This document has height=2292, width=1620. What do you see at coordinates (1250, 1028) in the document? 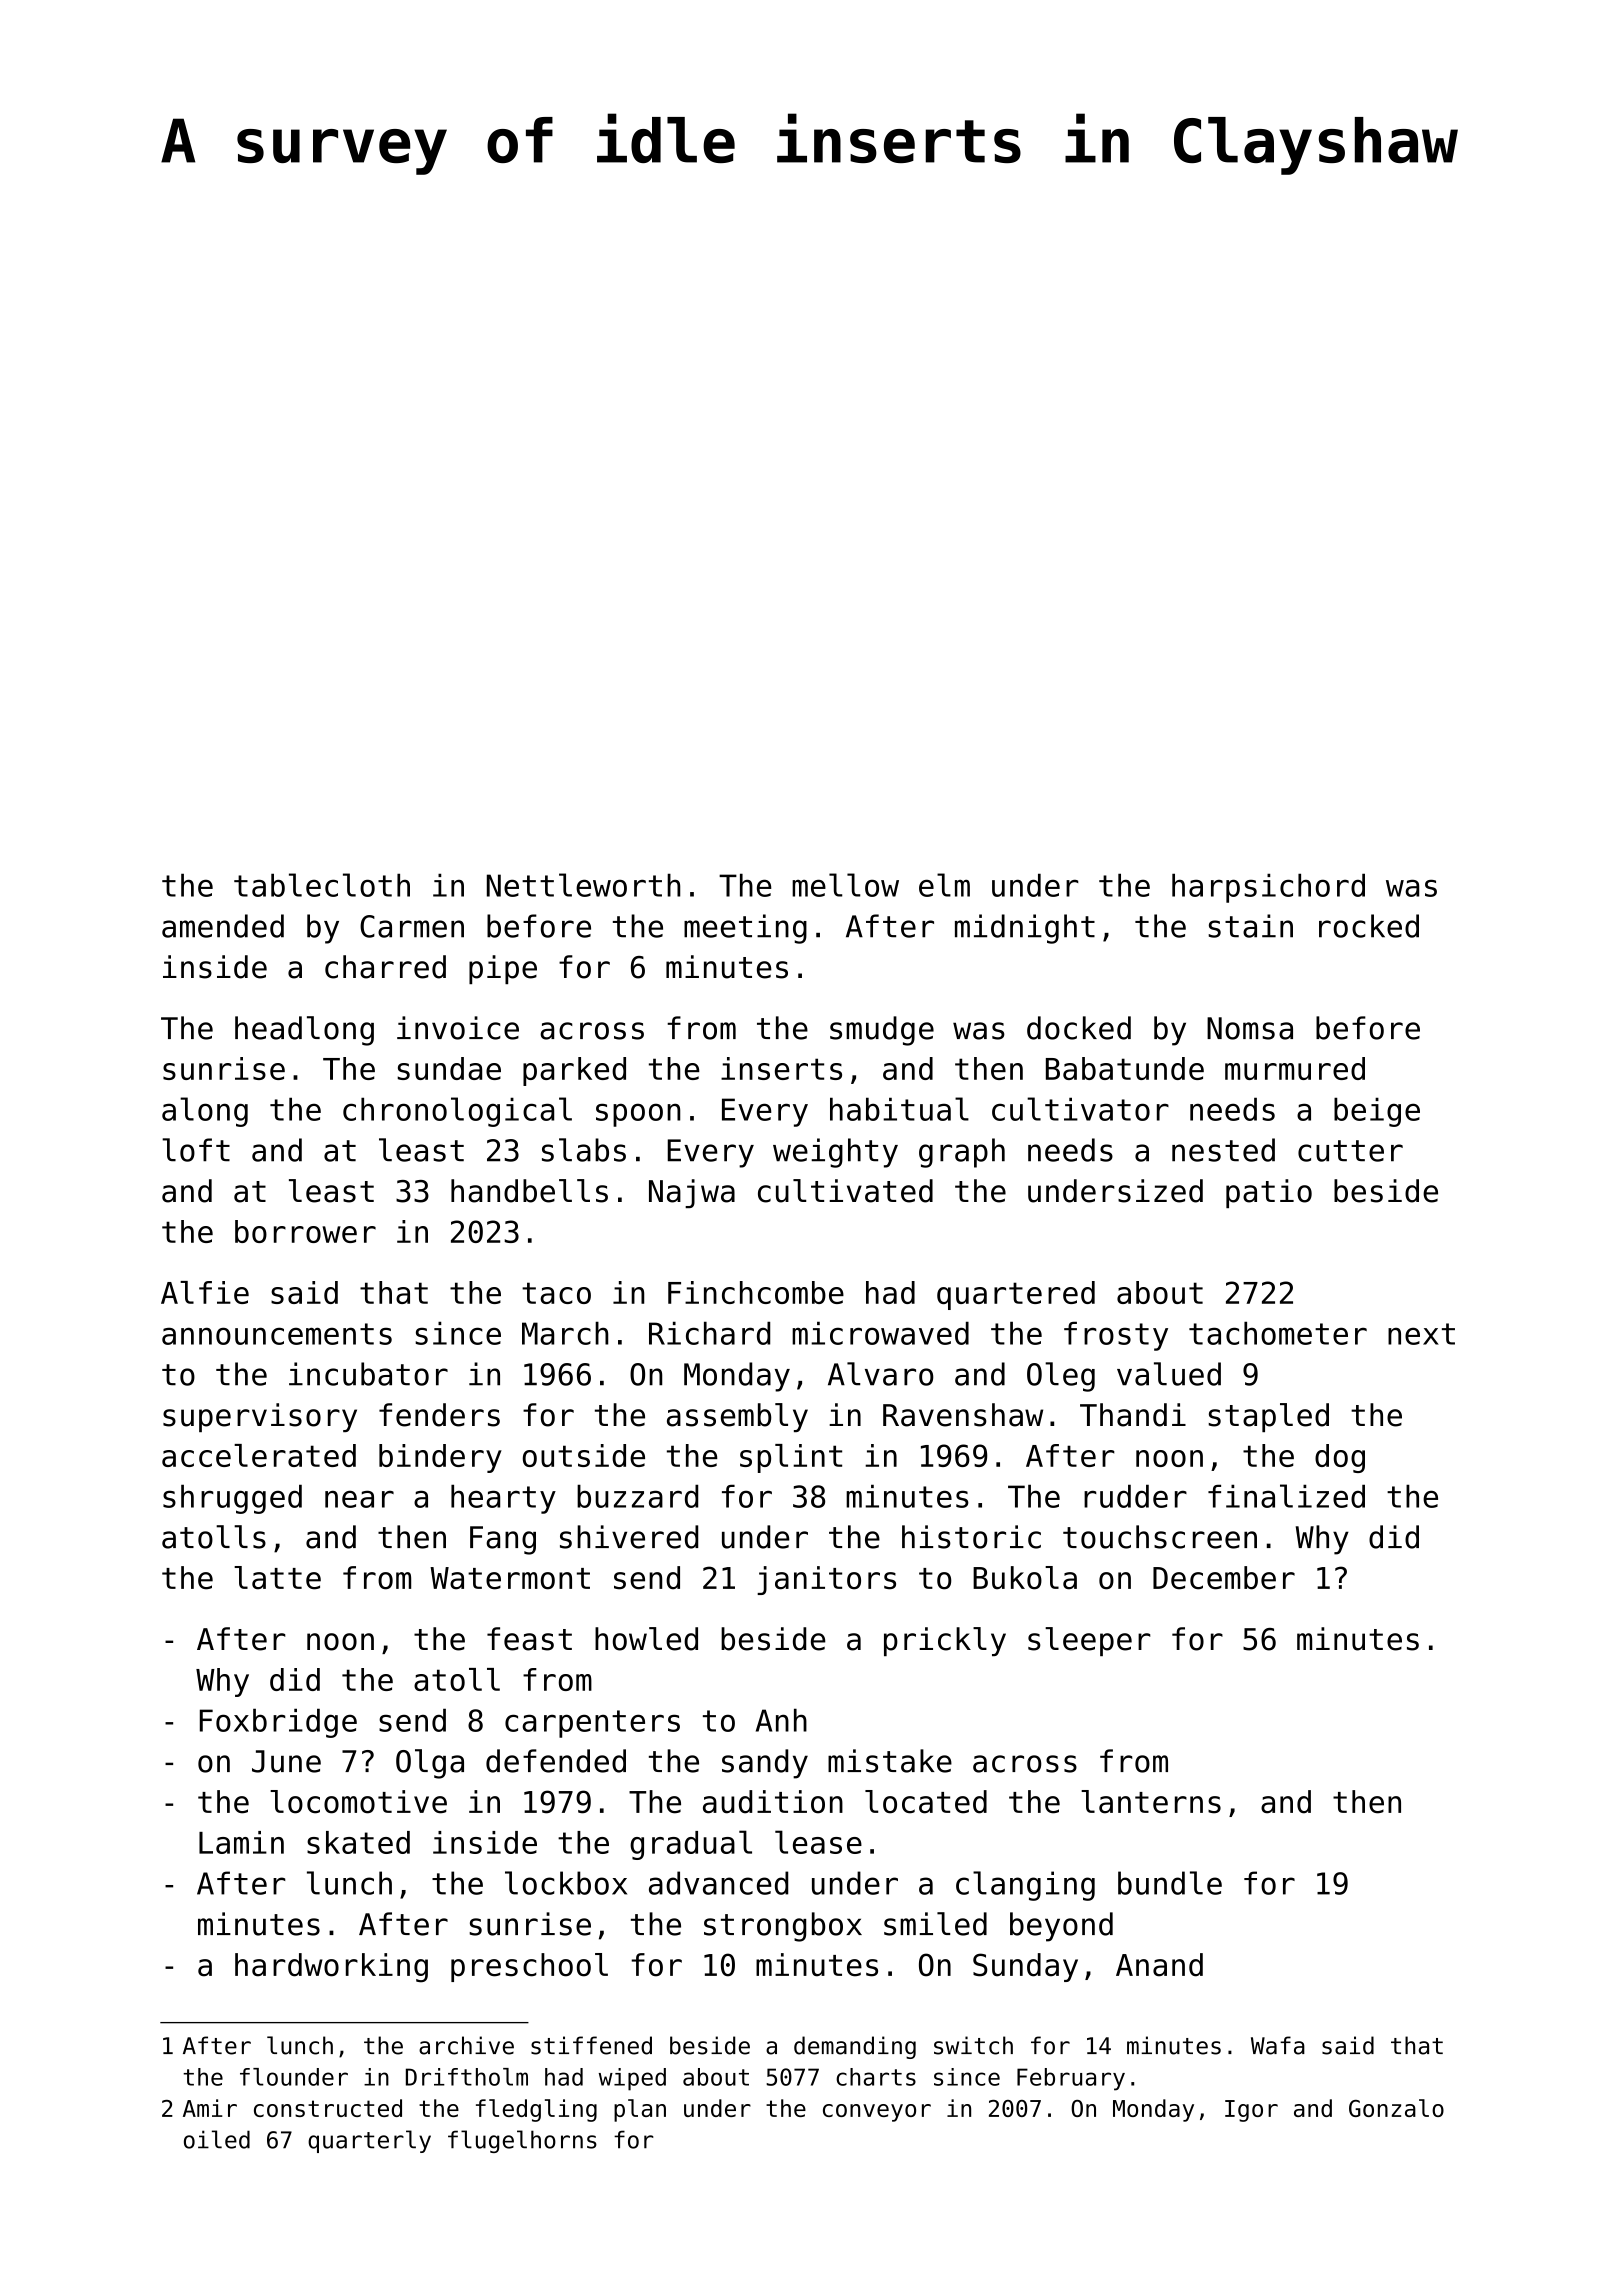
I see `Nomsa` at bounding box center [1250, 1028].
